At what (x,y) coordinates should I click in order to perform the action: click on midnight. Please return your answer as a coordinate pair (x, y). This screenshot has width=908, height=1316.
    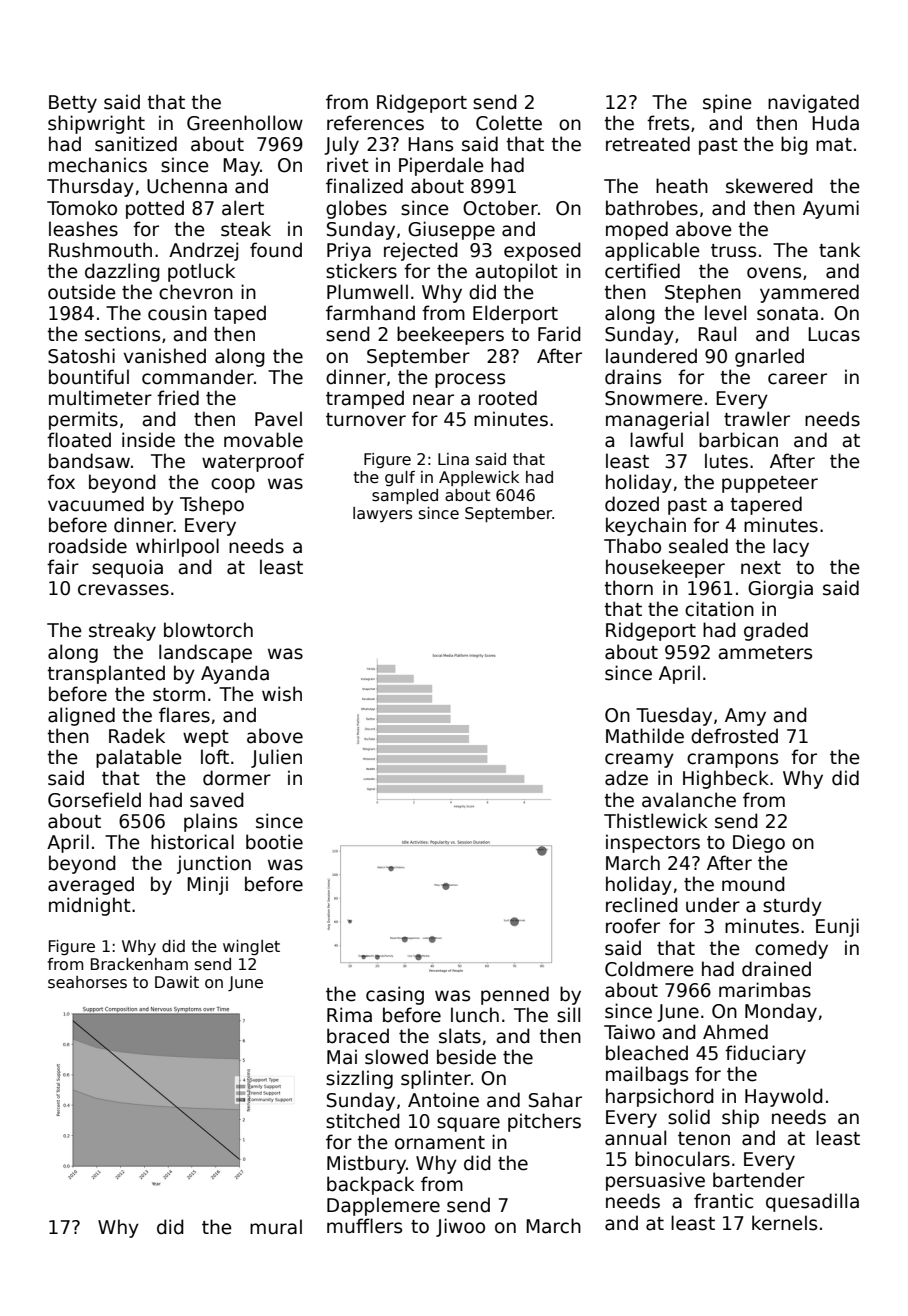
    Looking at the image, I should click on (90, 906).
